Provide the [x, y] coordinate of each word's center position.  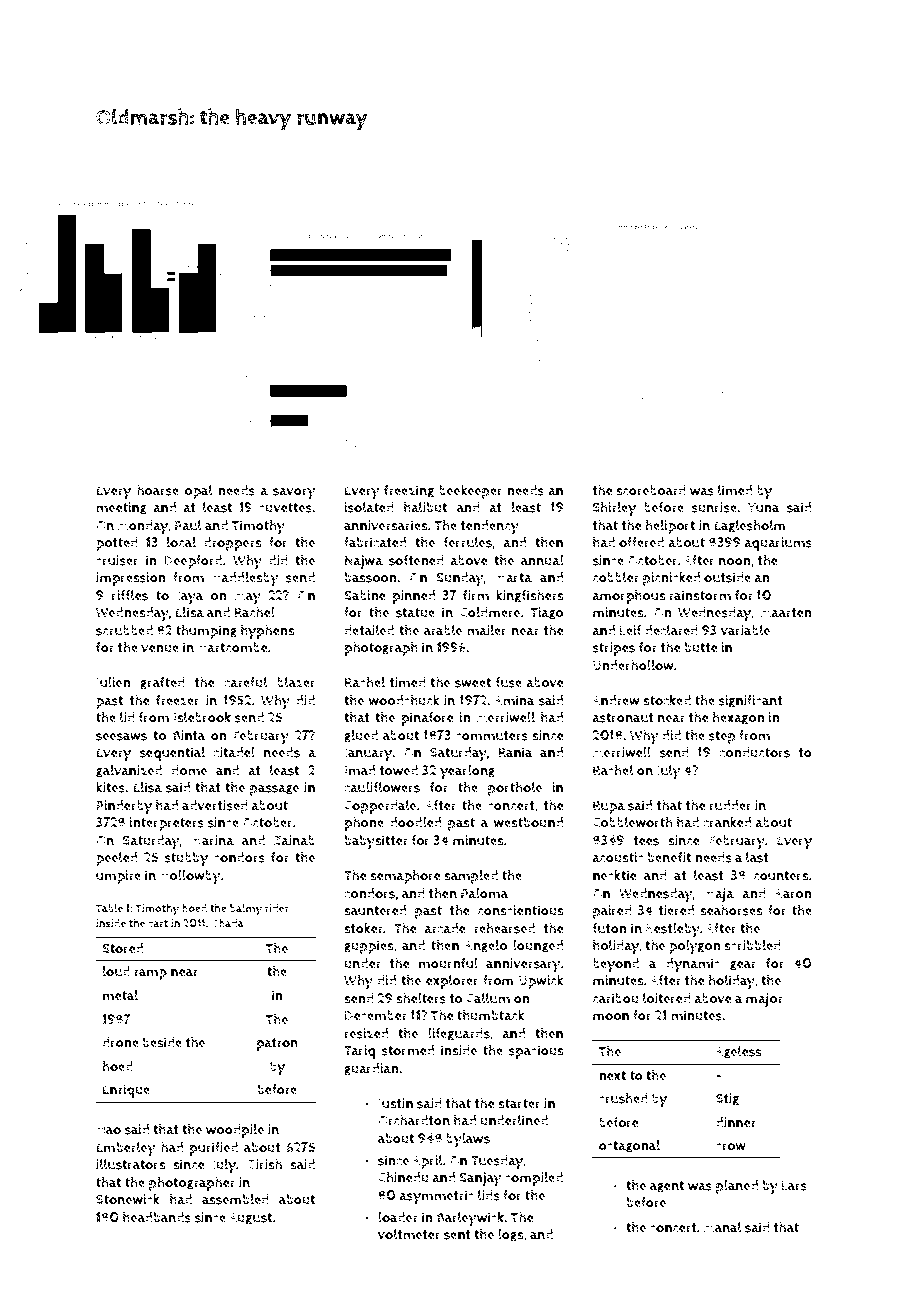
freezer [178, 700]
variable [745, 630]
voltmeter [409, 1234]
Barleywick [471, 1218]
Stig [727, 1099]
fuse [509, 682]
